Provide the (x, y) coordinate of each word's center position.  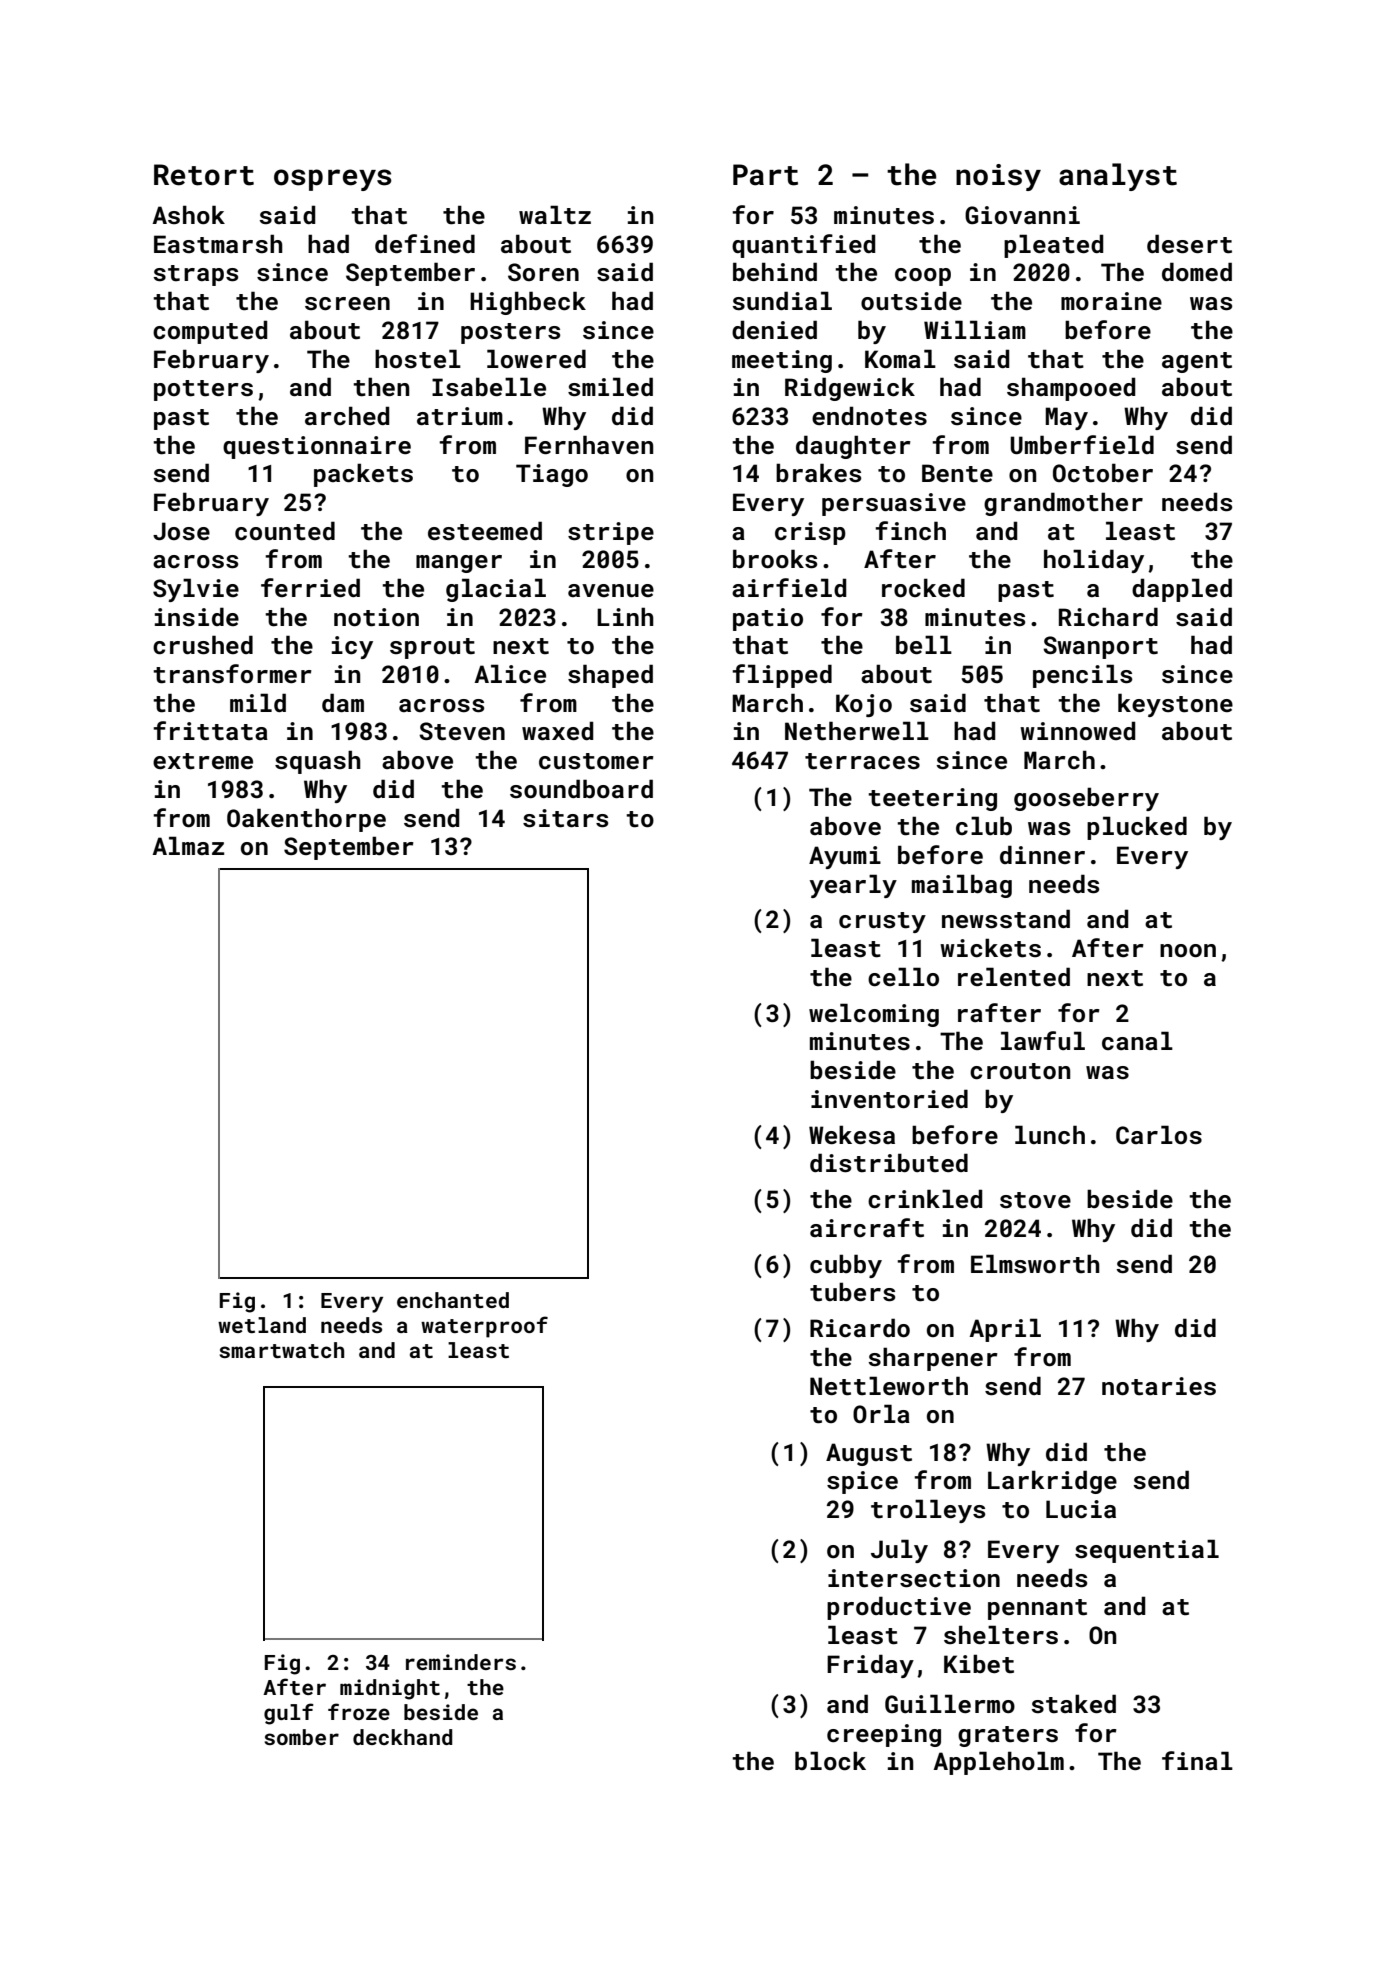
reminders (461, 1662)
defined (425, 243)
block (830, 1761)
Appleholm (998, 1763)
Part (765, 175)
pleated (1053, 246)
